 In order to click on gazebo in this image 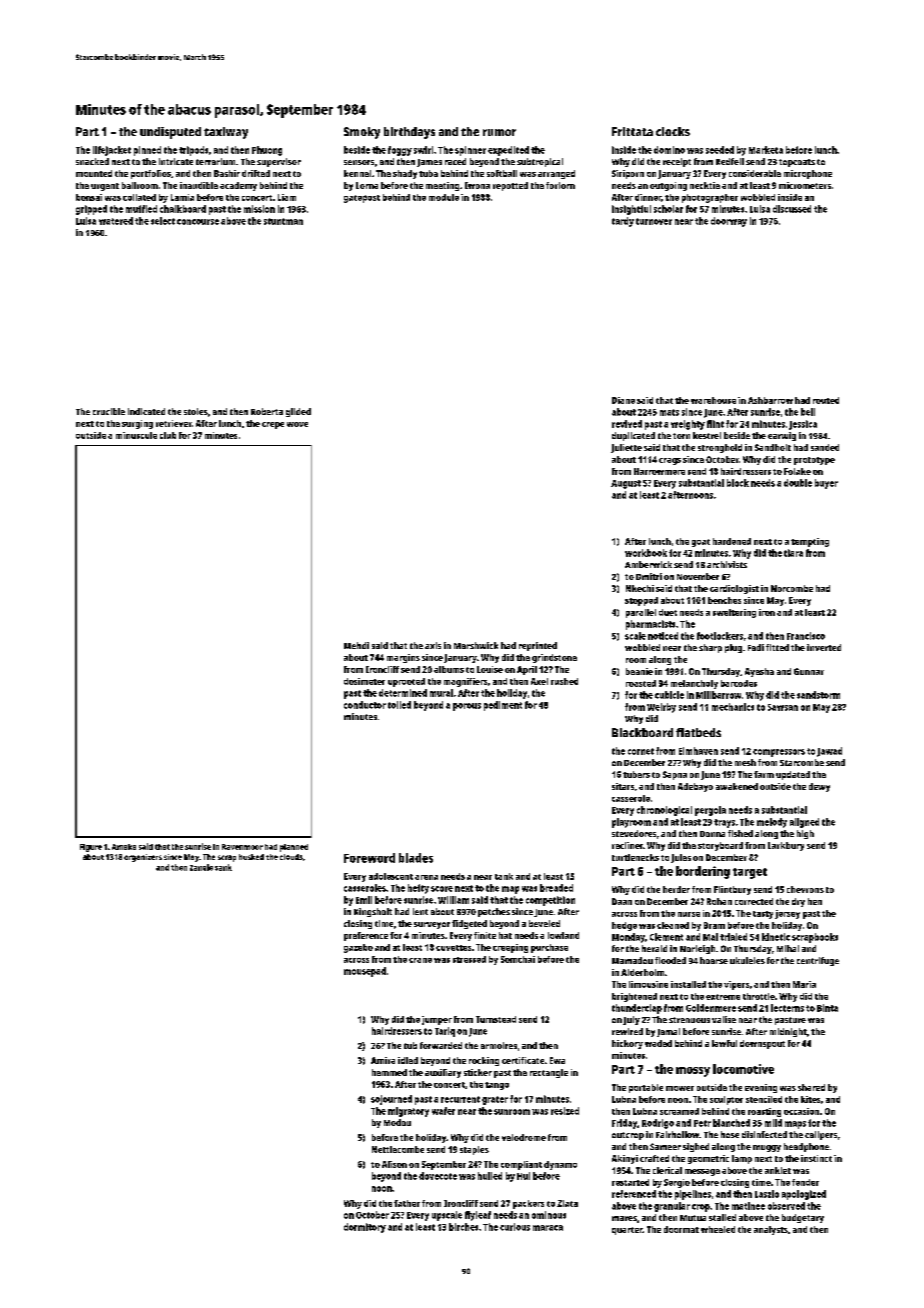, I will do `click(358, 948)`.
